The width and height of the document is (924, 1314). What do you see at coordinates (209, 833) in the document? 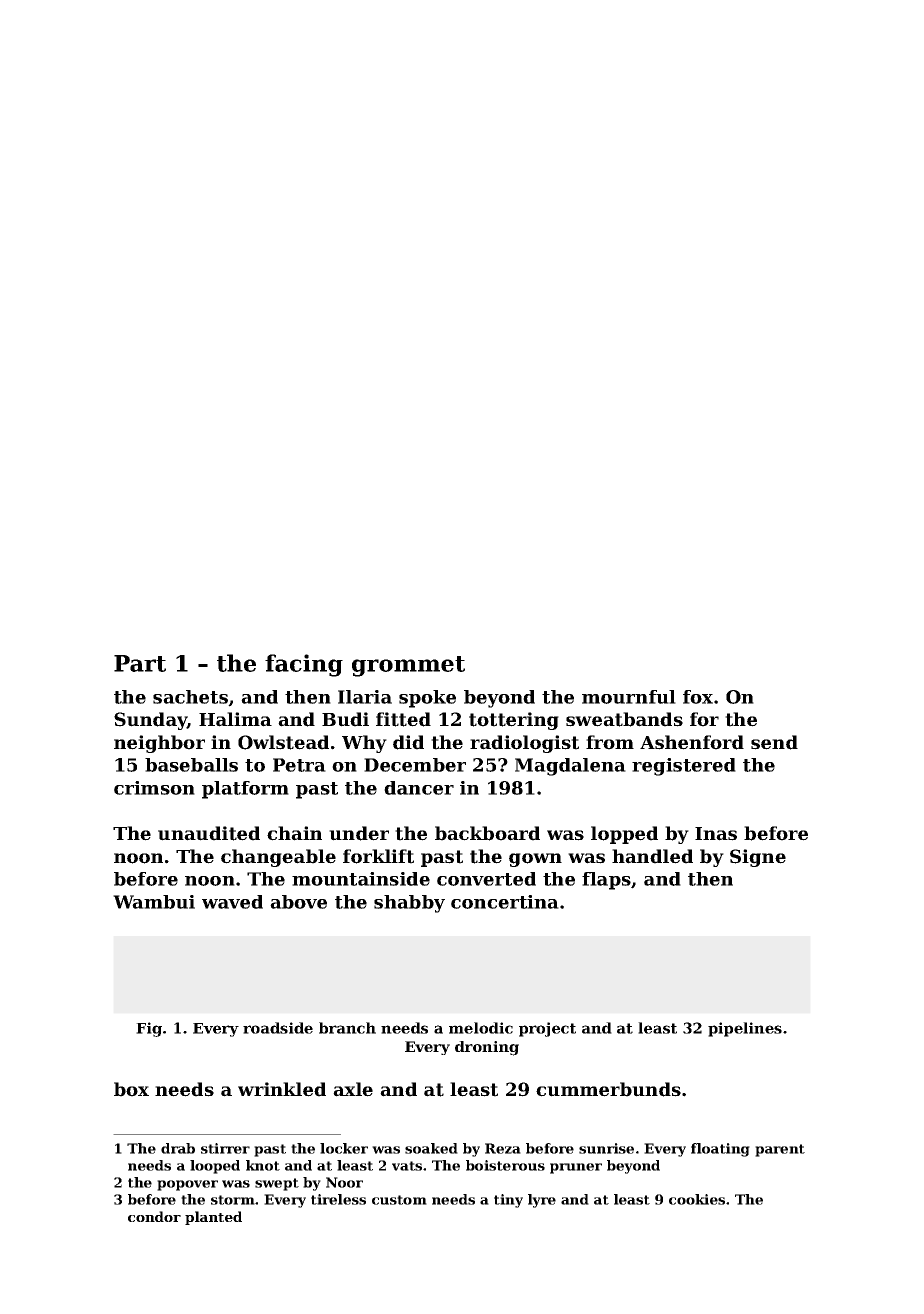
I see `unaudited` at bounding box center [209, 833].
